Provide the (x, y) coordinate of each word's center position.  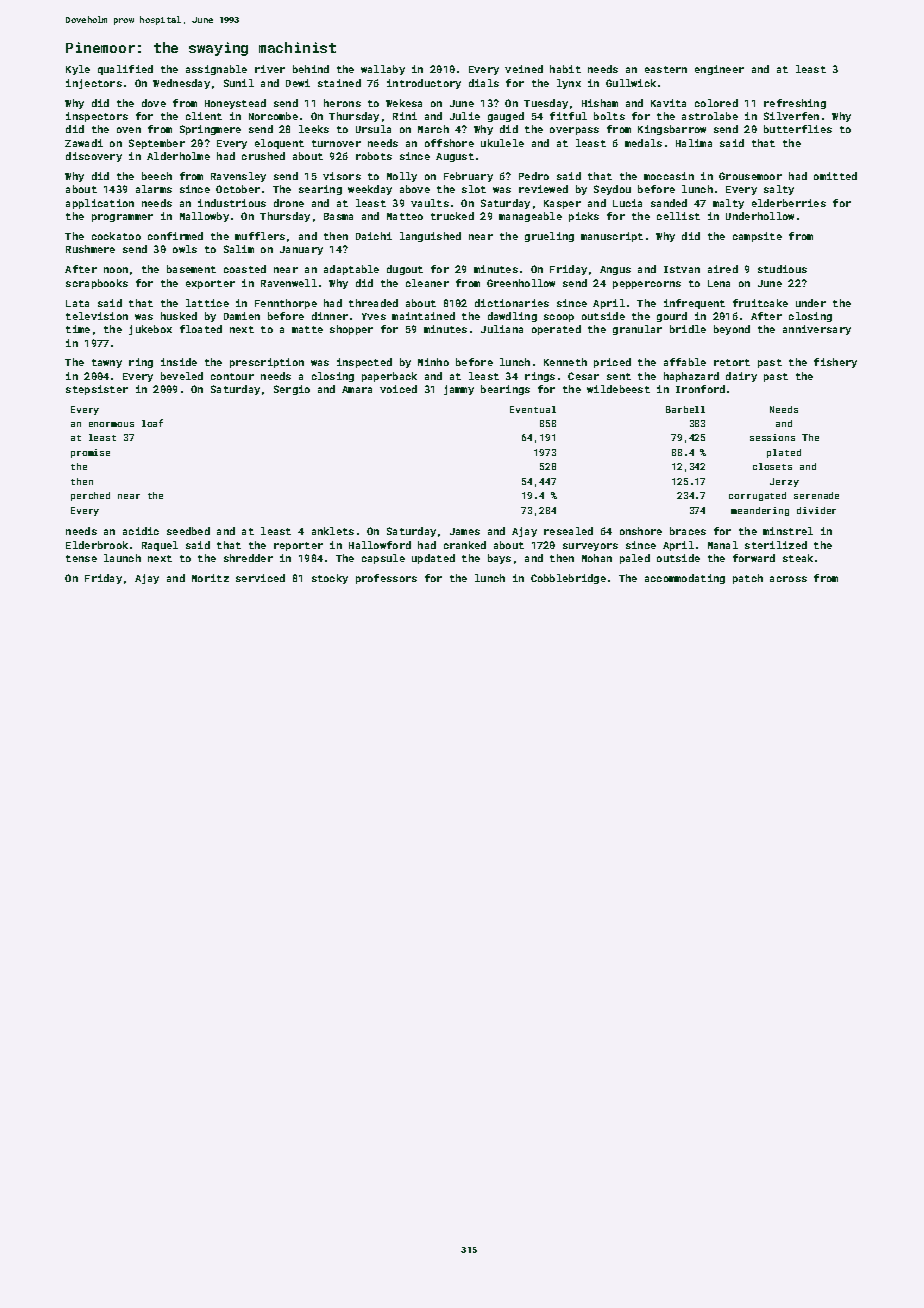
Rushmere (90, 249)
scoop (559, 318)
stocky (330, 579)
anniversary (817, 330)
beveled (182, 376)
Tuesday (546, 104)
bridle (688, 329)
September (157, 144)
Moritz (210, 578)
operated (556, 330)
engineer (719, 70)
